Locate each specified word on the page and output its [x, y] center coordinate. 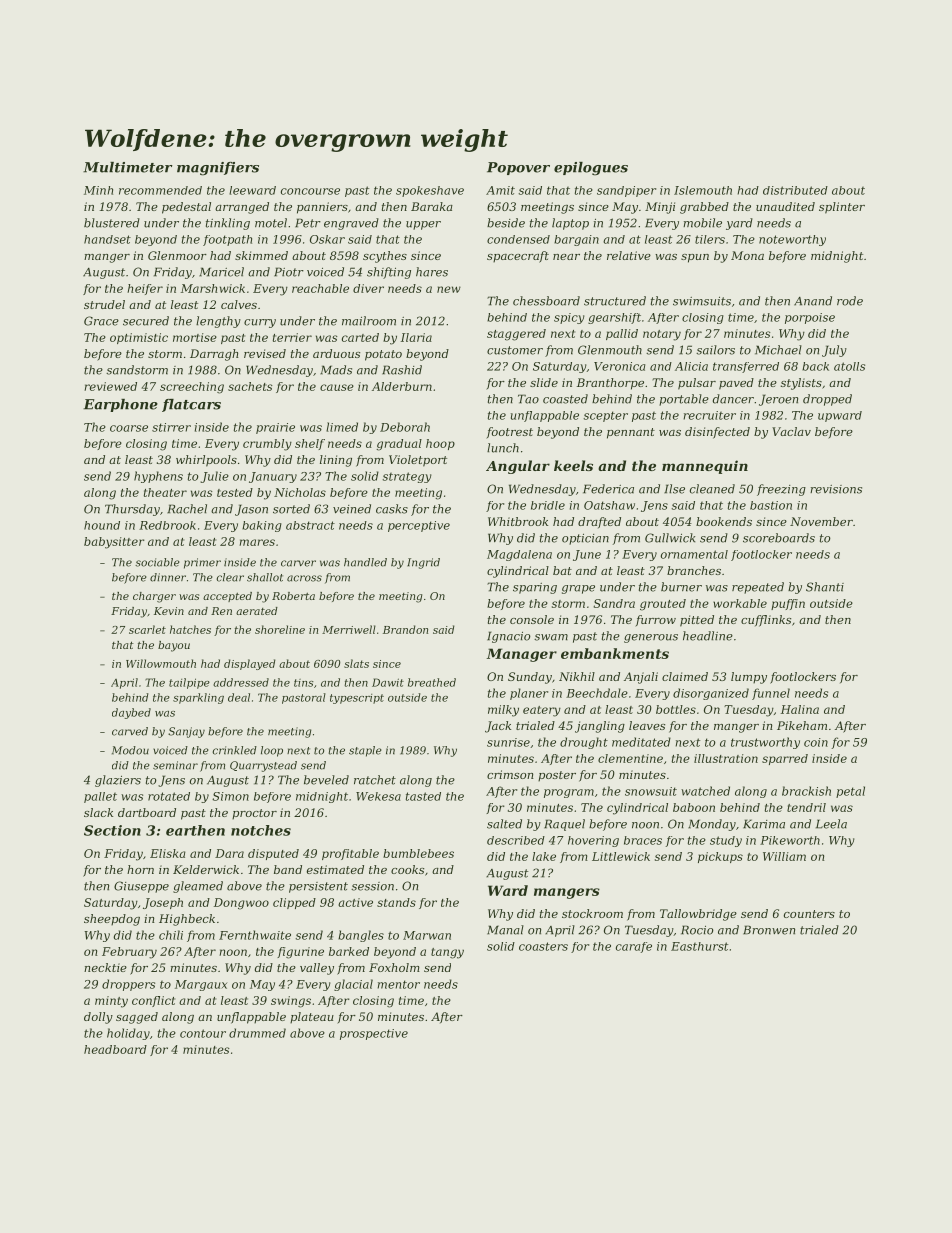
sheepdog [112, 920]
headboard [115, 1049]
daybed [131, 713]
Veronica [619, 366]
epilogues [591, 169]
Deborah [405, 427]
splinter [842, 208]
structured [615, 301]
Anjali [641, 678]
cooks [407, 869]
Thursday [132, 510]
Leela [831, 824]
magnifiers [218, 169]
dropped [827, 400]
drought [584, 743]
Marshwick [213, 288]
